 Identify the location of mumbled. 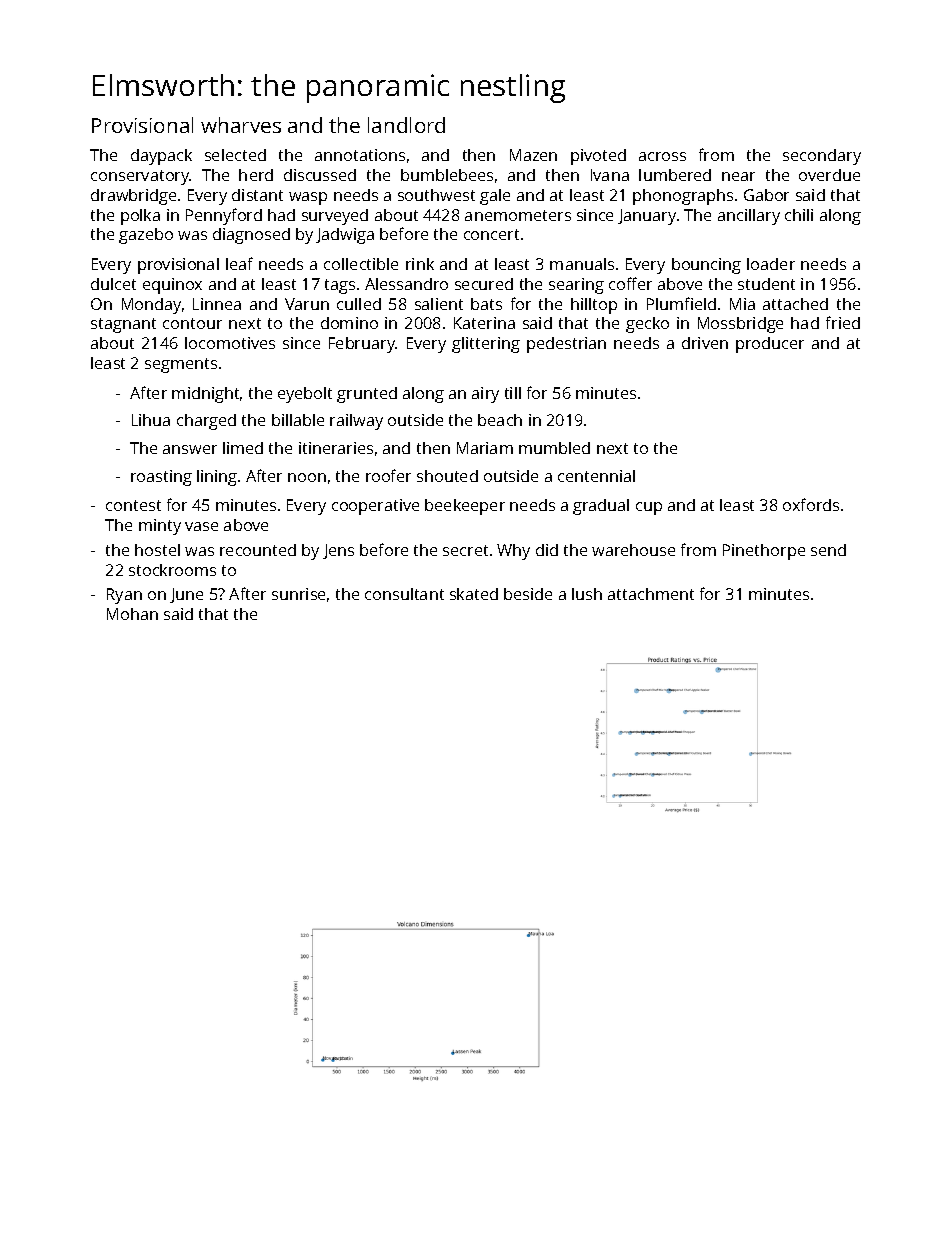
(554, 448).
